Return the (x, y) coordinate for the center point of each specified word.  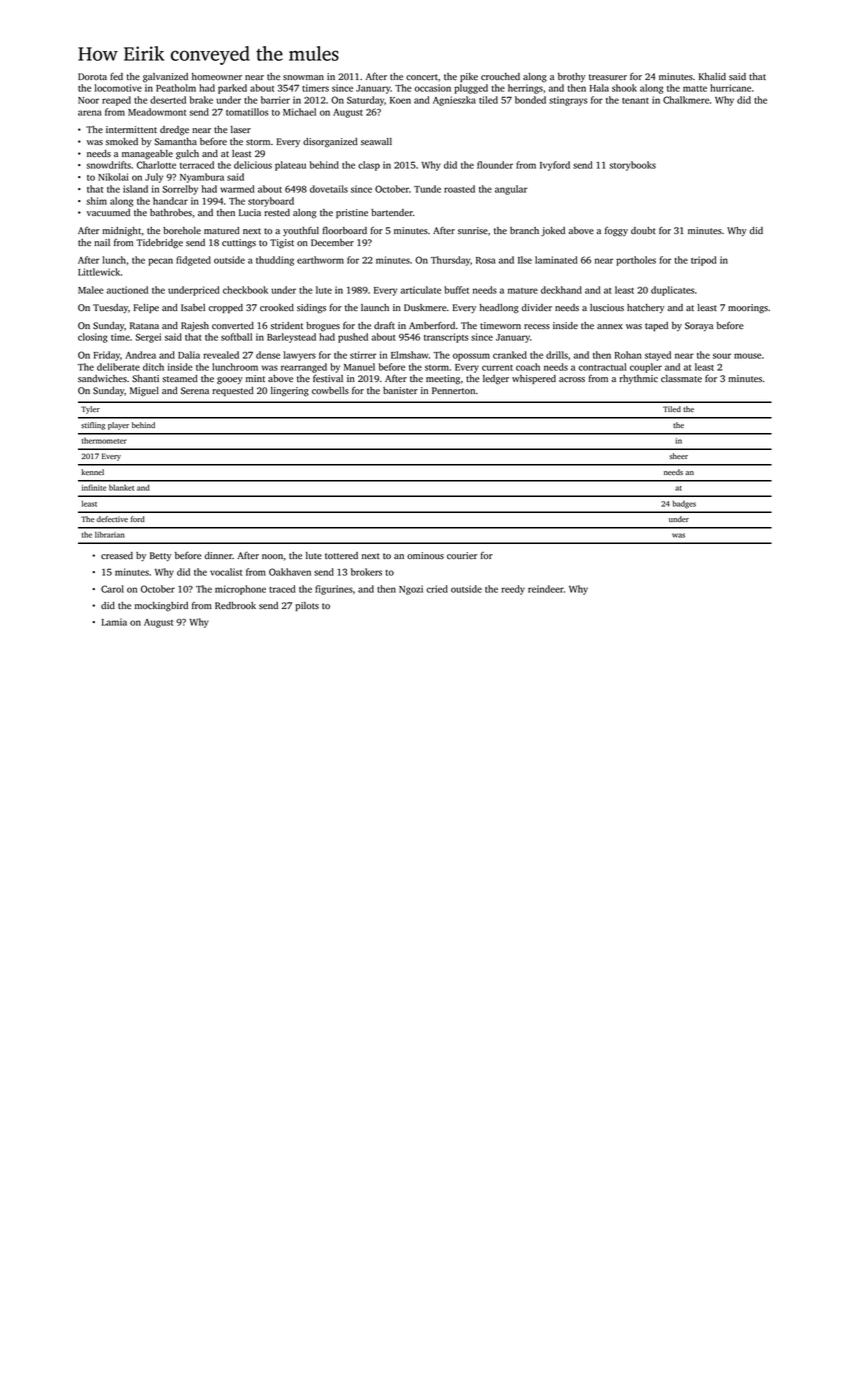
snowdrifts (108, 165)
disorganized (330, 143)
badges (684, 504)
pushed (353, 338)
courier (462, 556)
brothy (572, 77)
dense (268, 355)
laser (241, 129)
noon (272, 556)
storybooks (632, 166)
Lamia (114, 622)
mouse (748, 356)
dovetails (329, 189)
